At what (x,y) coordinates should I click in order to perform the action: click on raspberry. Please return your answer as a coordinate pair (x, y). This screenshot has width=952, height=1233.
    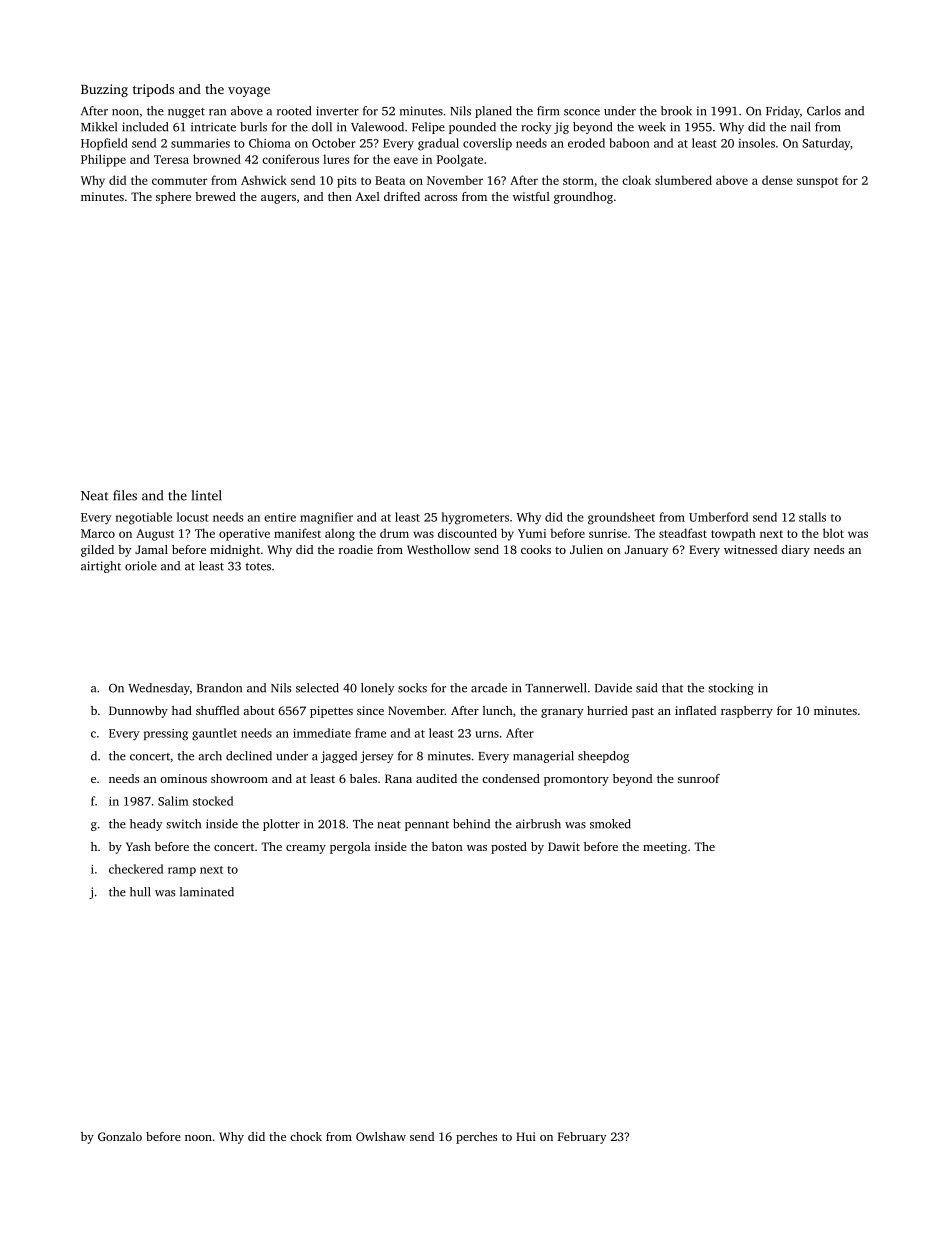
    Looking at the image, I should click on (747, 712).
